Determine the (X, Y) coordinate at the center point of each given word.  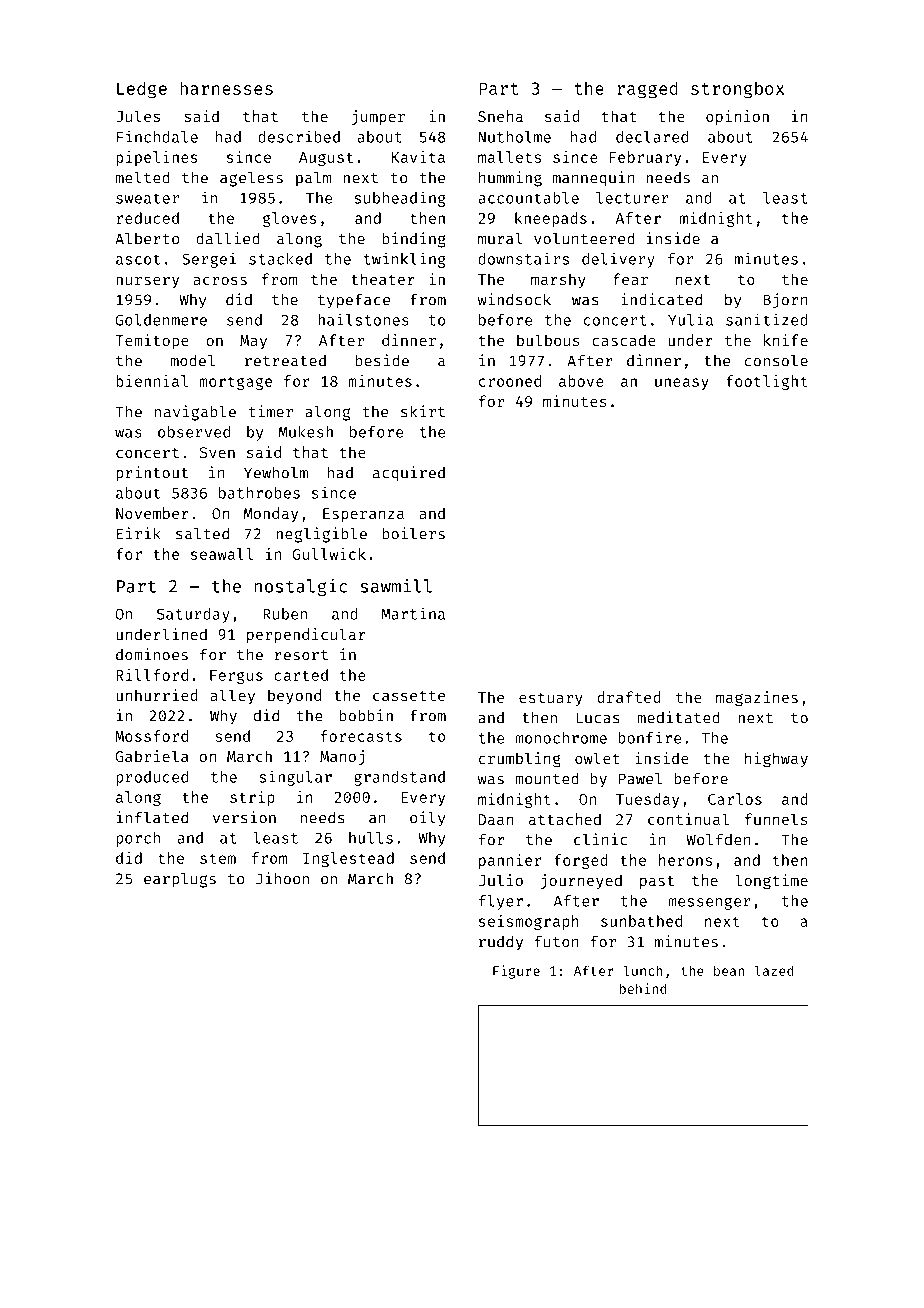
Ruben (285, 614)
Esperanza (363, 515)
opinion (737, 117)
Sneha (500, 116)
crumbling (520, 760)
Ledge (142, 90)
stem (218, 858)
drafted (629, 697)
